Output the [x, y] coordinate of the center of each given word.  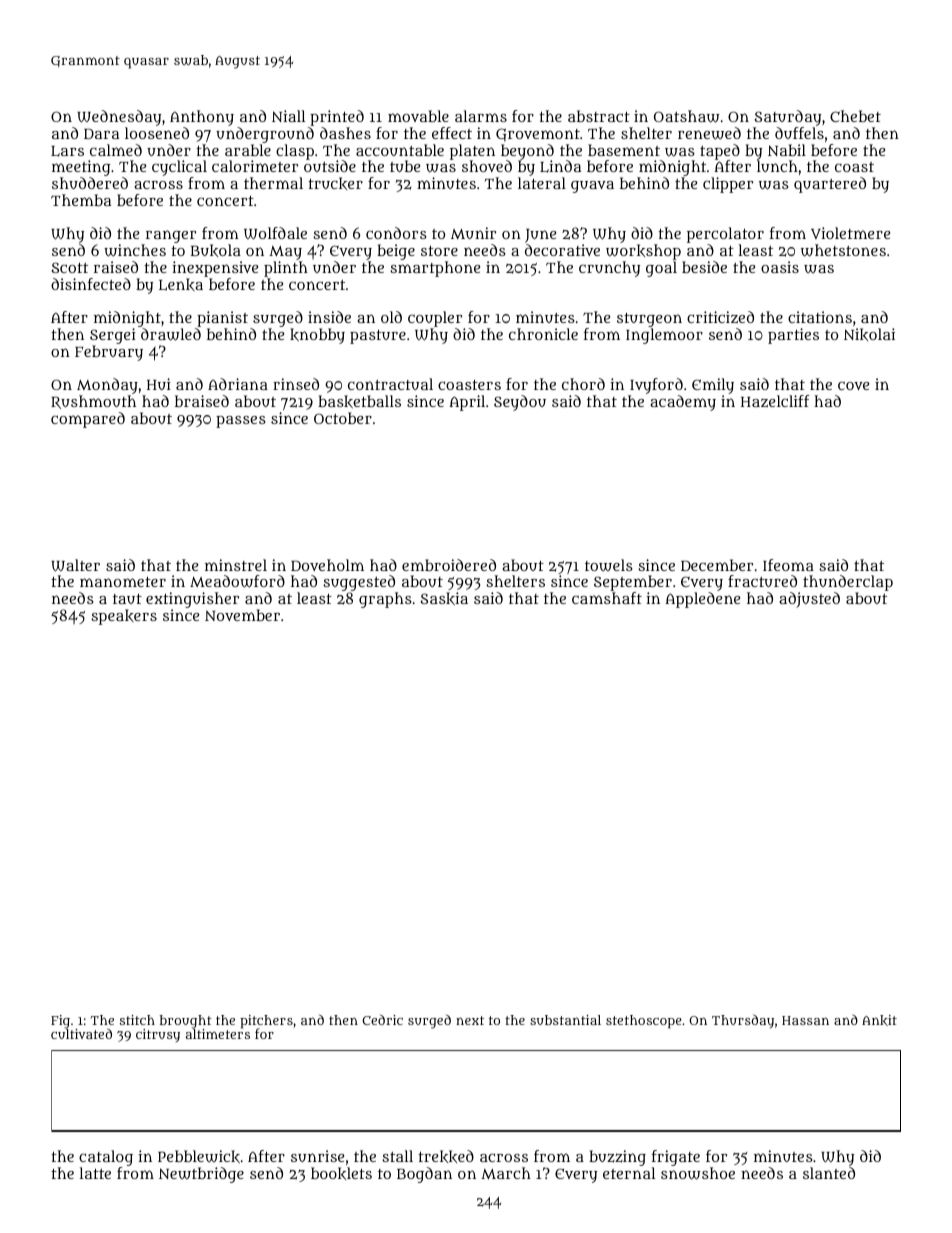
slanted [829, 1173]
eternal [629, 1173]
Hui [159, 384]
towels [609, 565]
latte [95, 1173]
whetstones [843, 250]
